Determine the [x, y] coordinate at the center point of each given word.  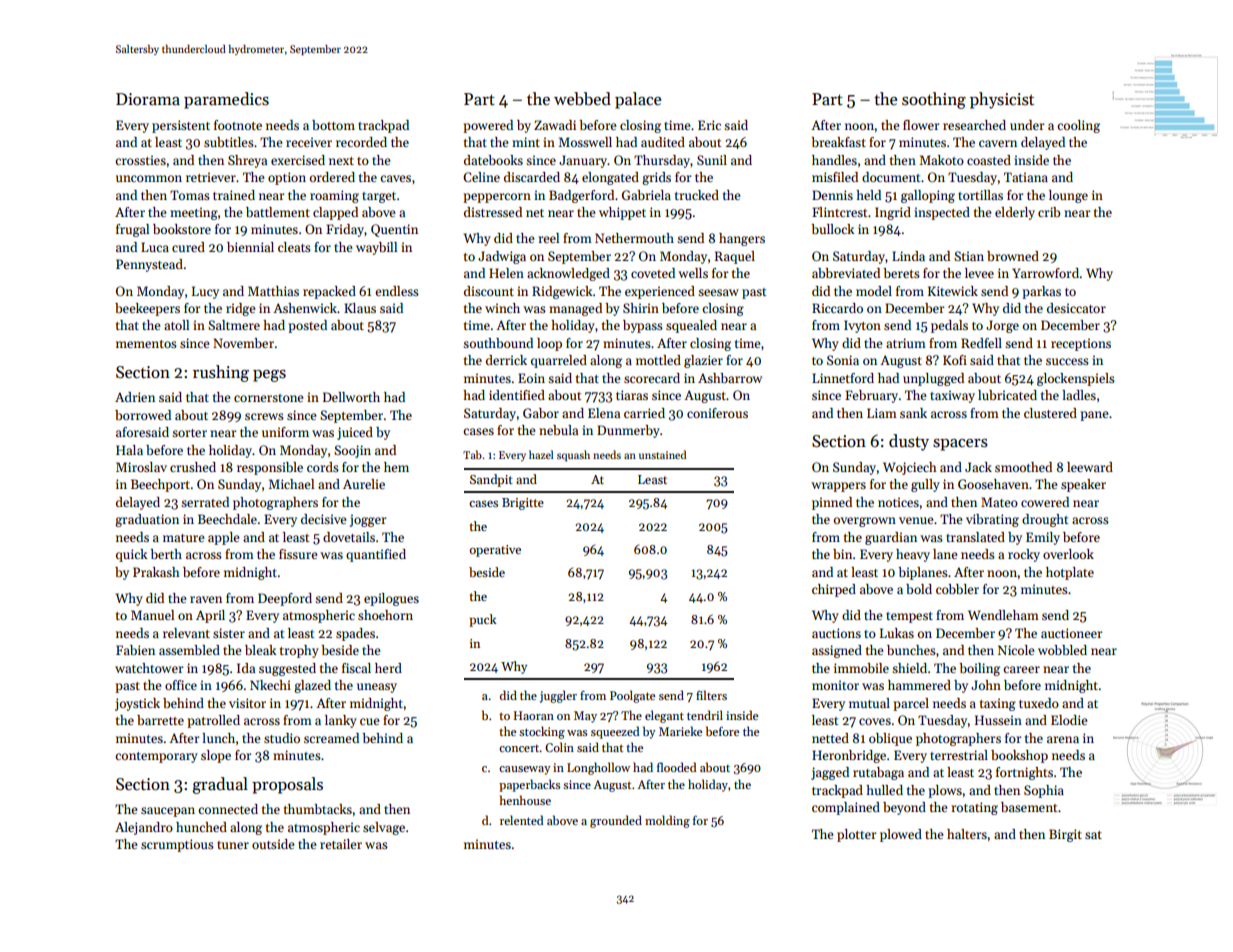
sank [913, 413]
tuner [233, 845]
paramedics [226, 100]
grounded [616, 821]
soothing [934, 100]
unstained [662, 454]
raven [206, 599]
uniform [285, 432]
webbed [582, 99]
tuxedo [1039, 703]
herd [388, 668]
